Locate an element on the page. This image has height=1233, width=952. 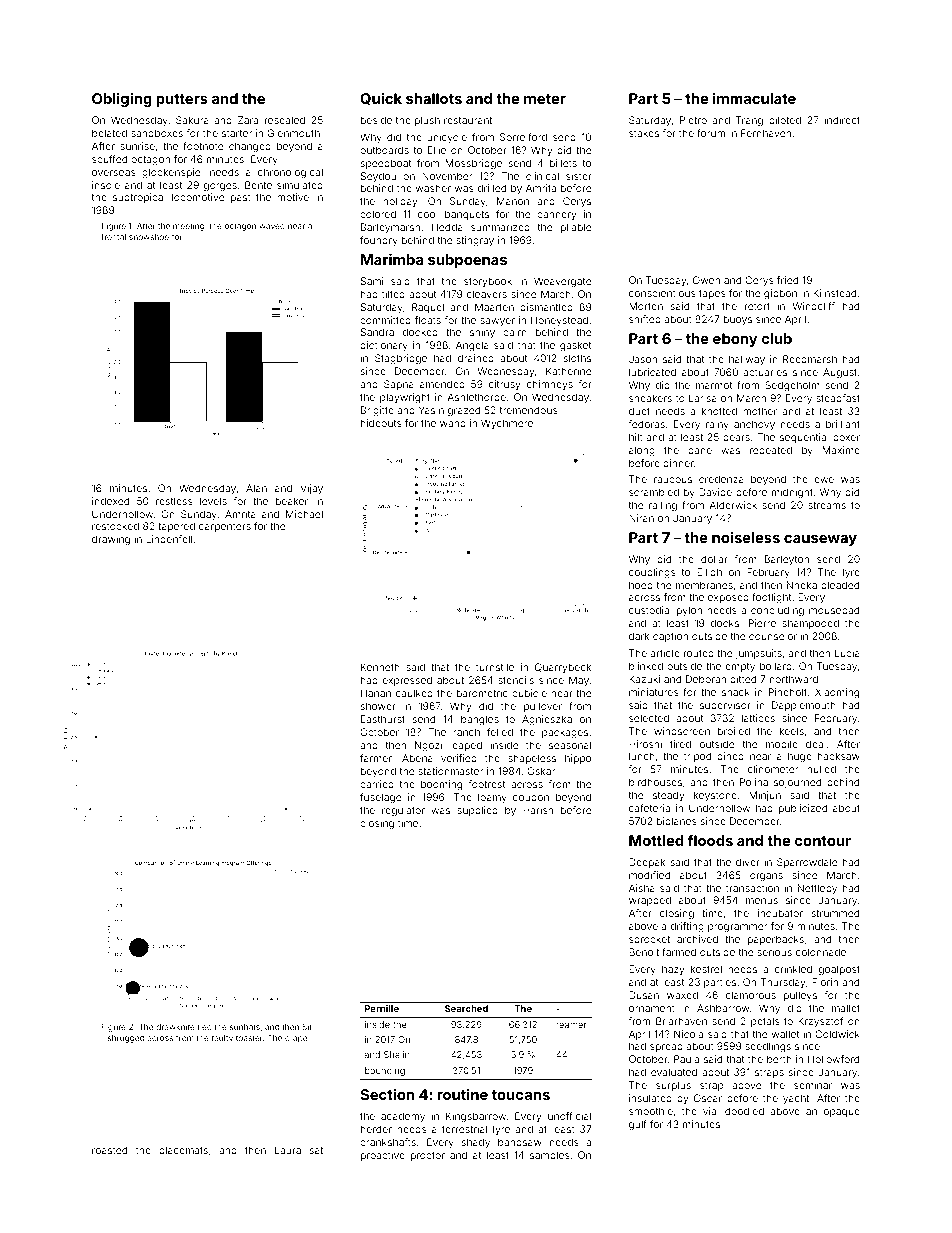
immaculate is located at coordinates (754, 98).
